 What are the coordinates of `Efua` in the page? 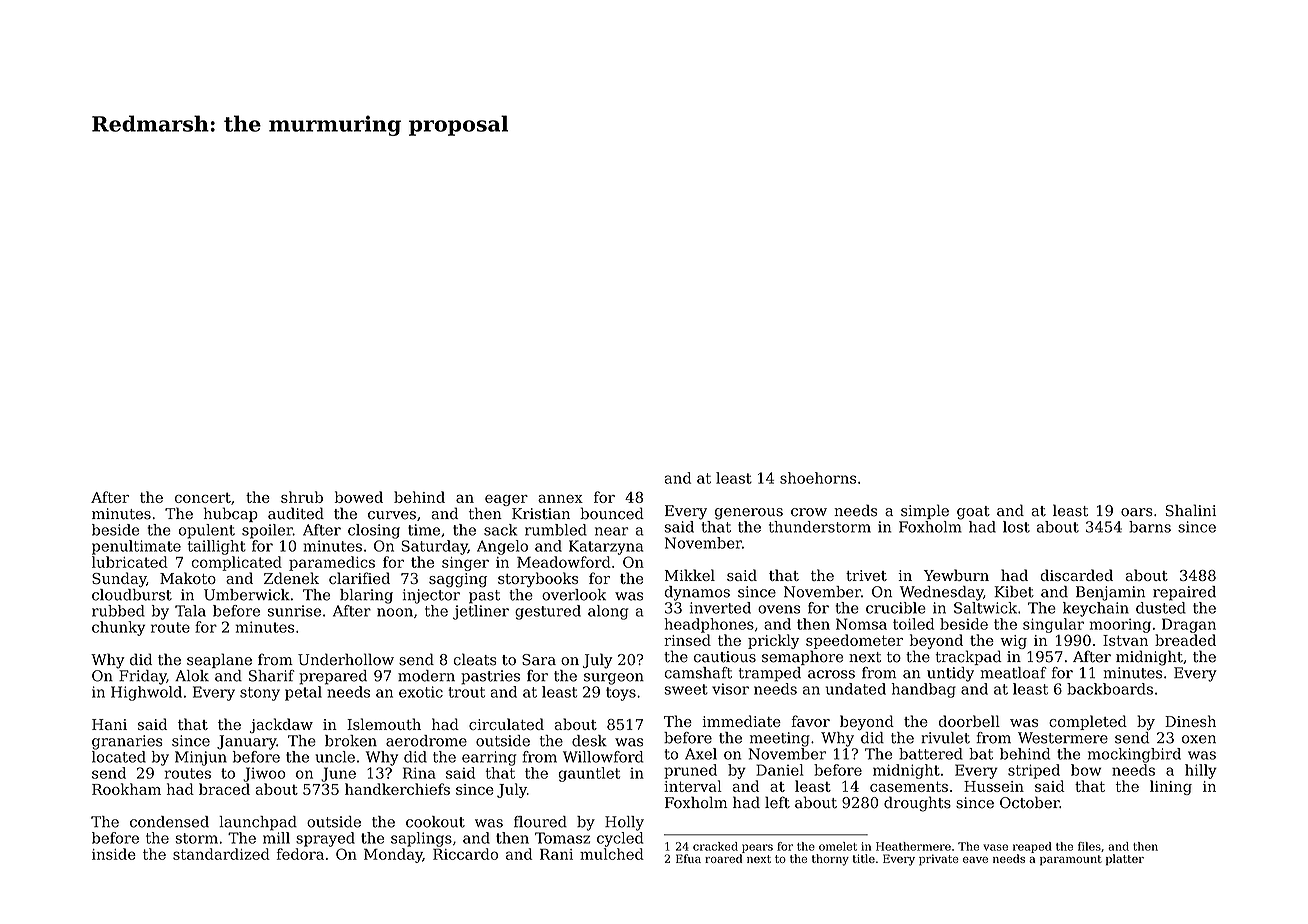 It's located at (688, 858).
